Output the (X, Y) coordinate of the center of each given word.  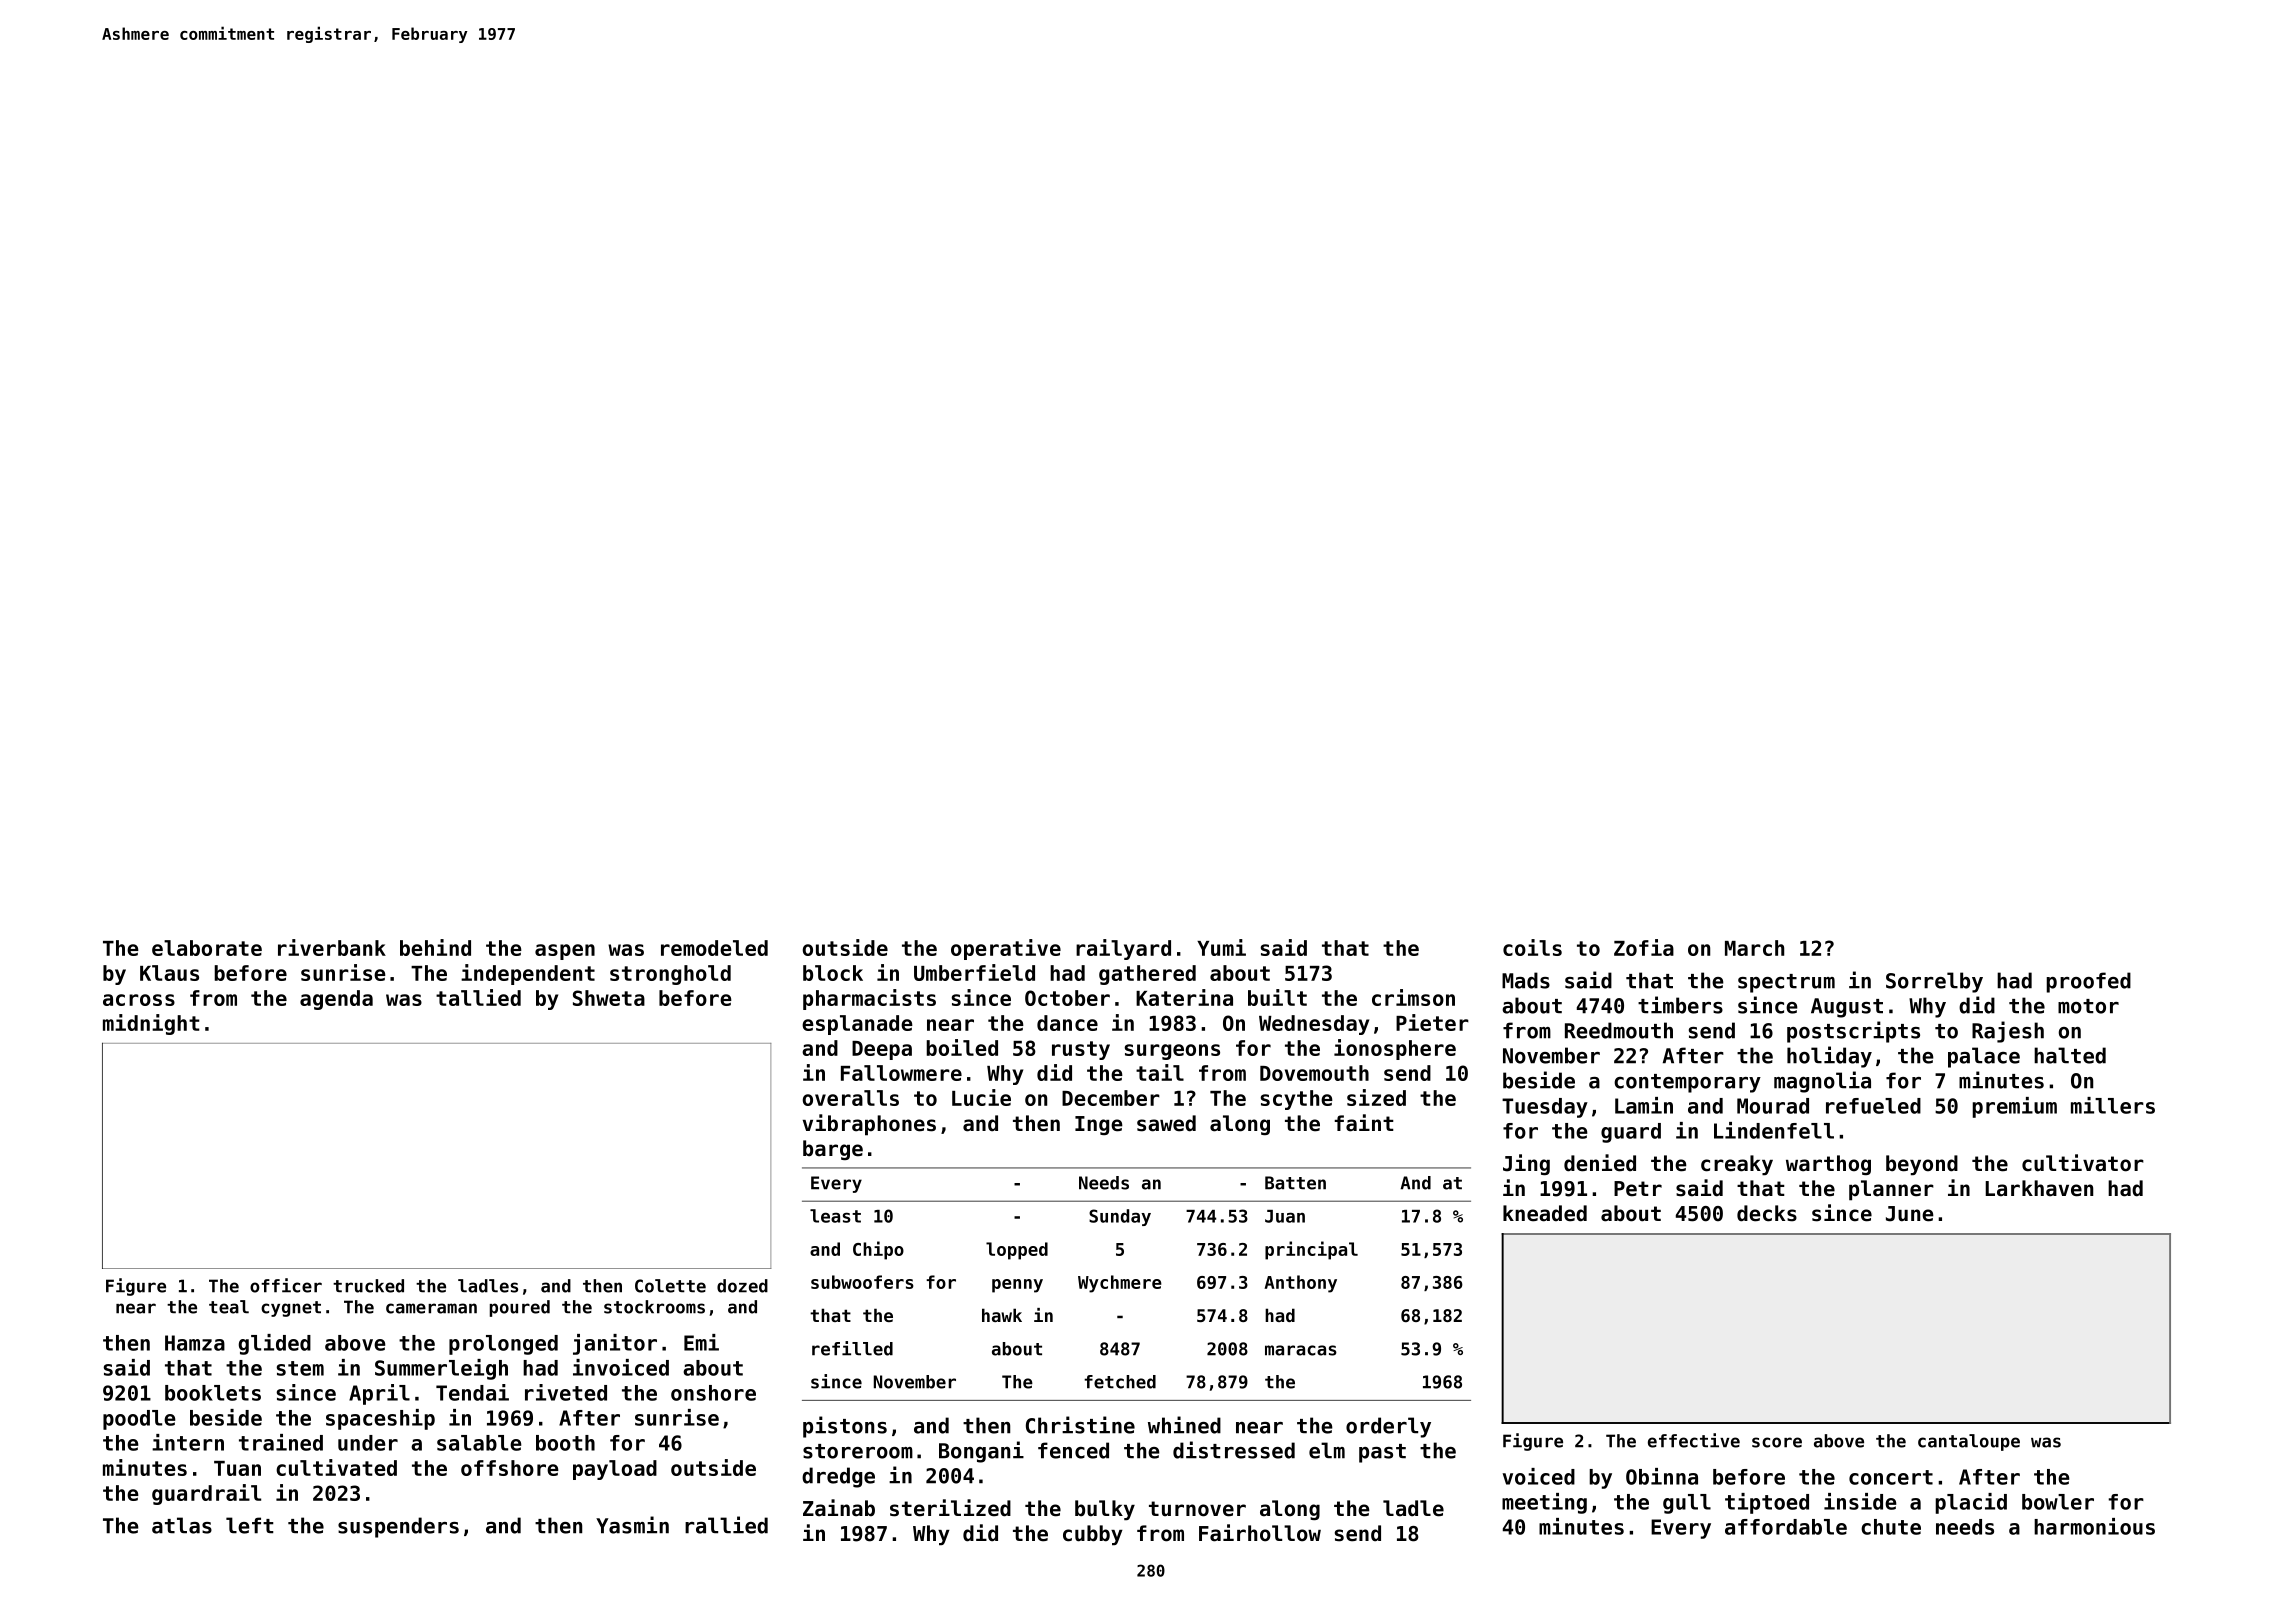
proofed (2088, 982)
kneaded (1545, 1213)
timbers (1680, 1005)
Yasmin (632, 1525)
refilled (852, 1348)
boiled (962, 1047)
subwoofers (862, 1282)
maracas (1301, 1350)
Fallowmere (901, 1073)
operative (1006, 949)
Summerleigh (441, 1369)
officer (286, 1285)
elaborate (207, 948)
